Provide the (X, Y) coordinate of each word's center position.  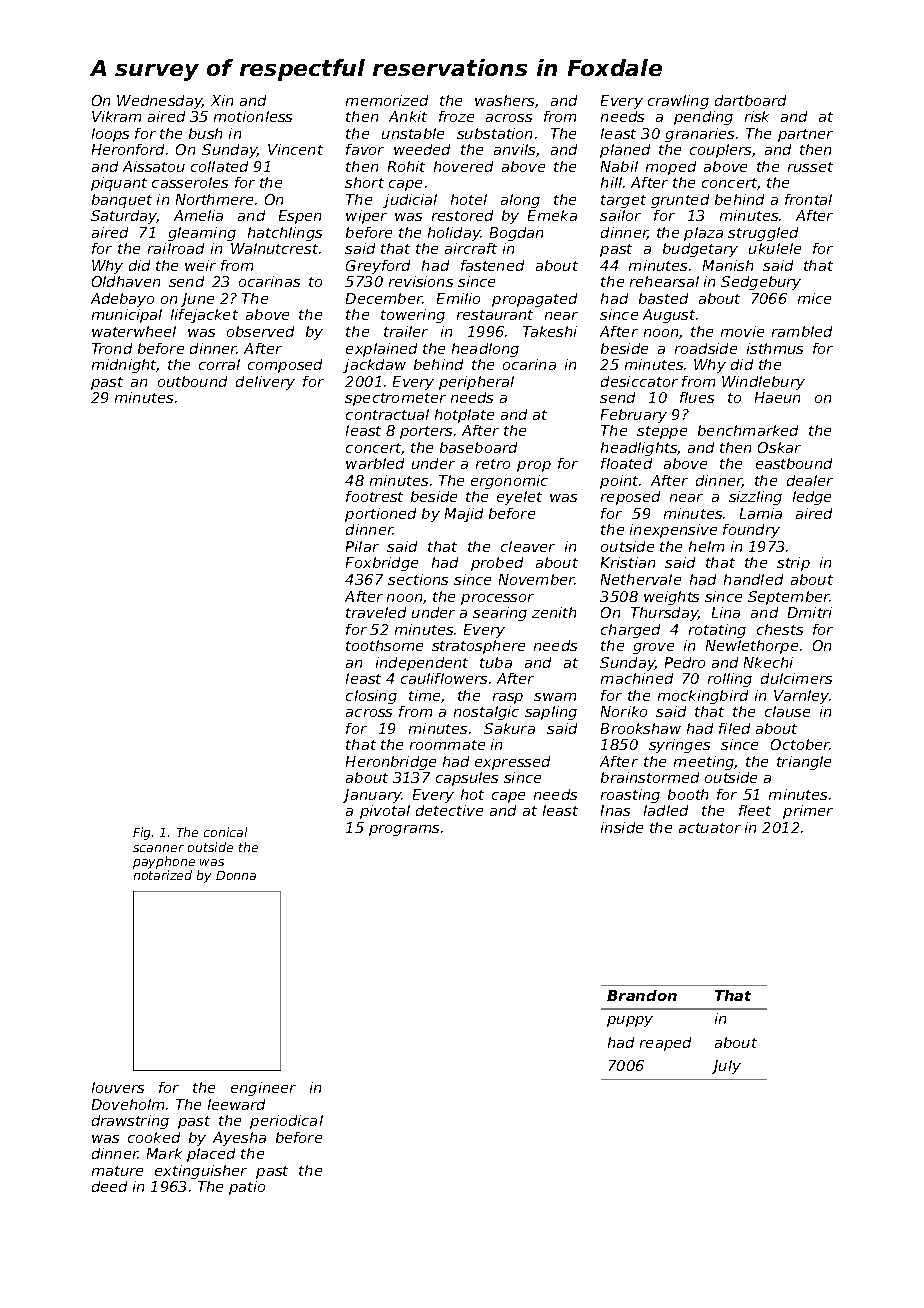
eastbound (794, 463)
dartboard (750, 100)
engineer (263, 1089)
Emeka (552, 215)
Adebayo (122, 300)
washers (504, 100)
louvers (118, 1087)
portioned (380, 515)
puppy (630, 1021)
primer (808, 812)
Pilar (362, 546)
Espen (300, 217)
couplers (720, 151)
